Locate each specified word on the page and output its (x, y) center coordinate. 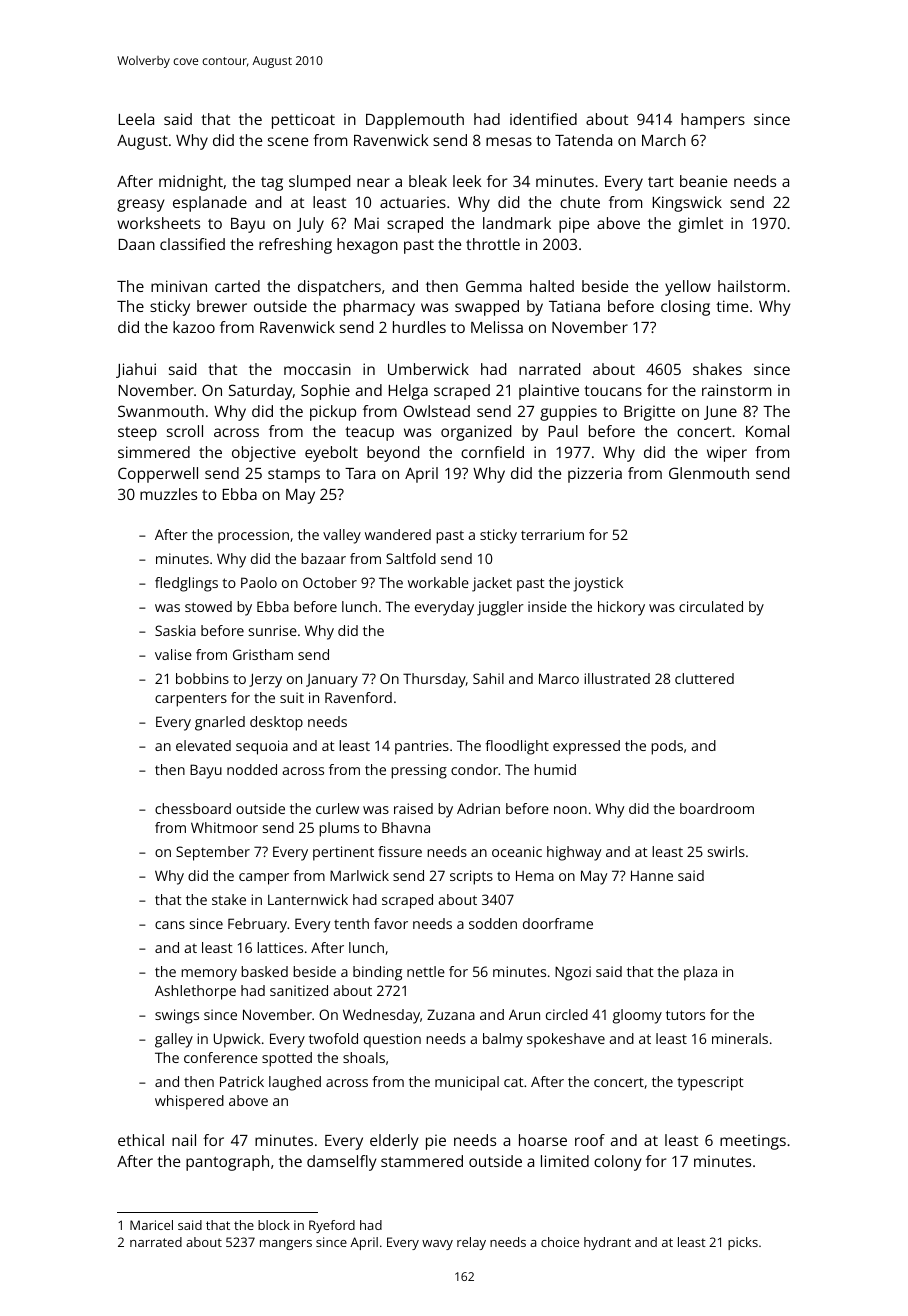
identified (543, 119)
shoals (364, 1057)
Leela (136, 119)
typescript (710, 1083)
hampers (713, 121)
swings (177, 1016)
